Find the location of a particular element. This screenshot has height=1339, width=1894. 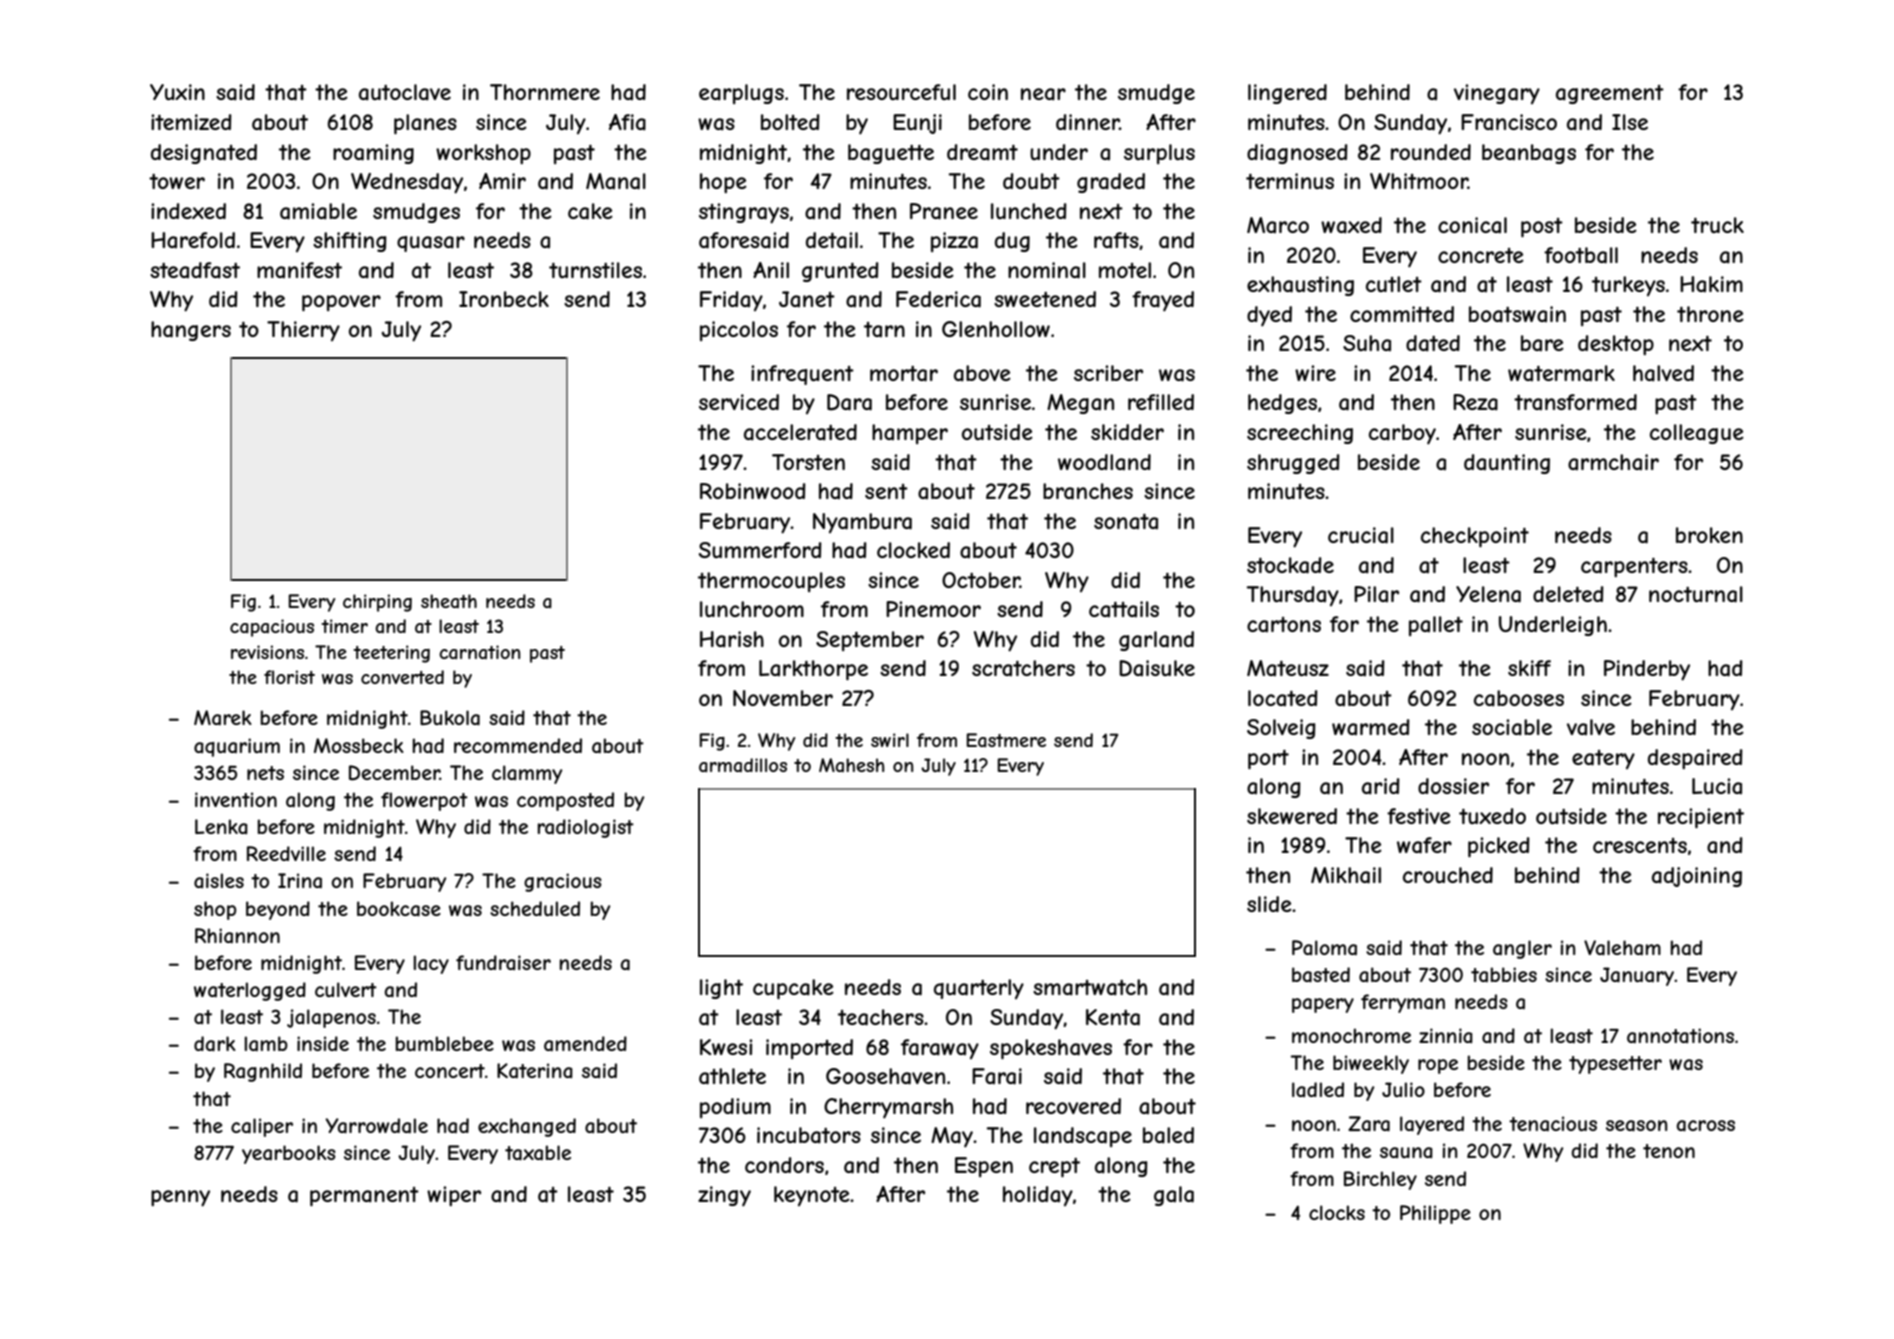

cabooses is located at coordinates (1519, 698).
